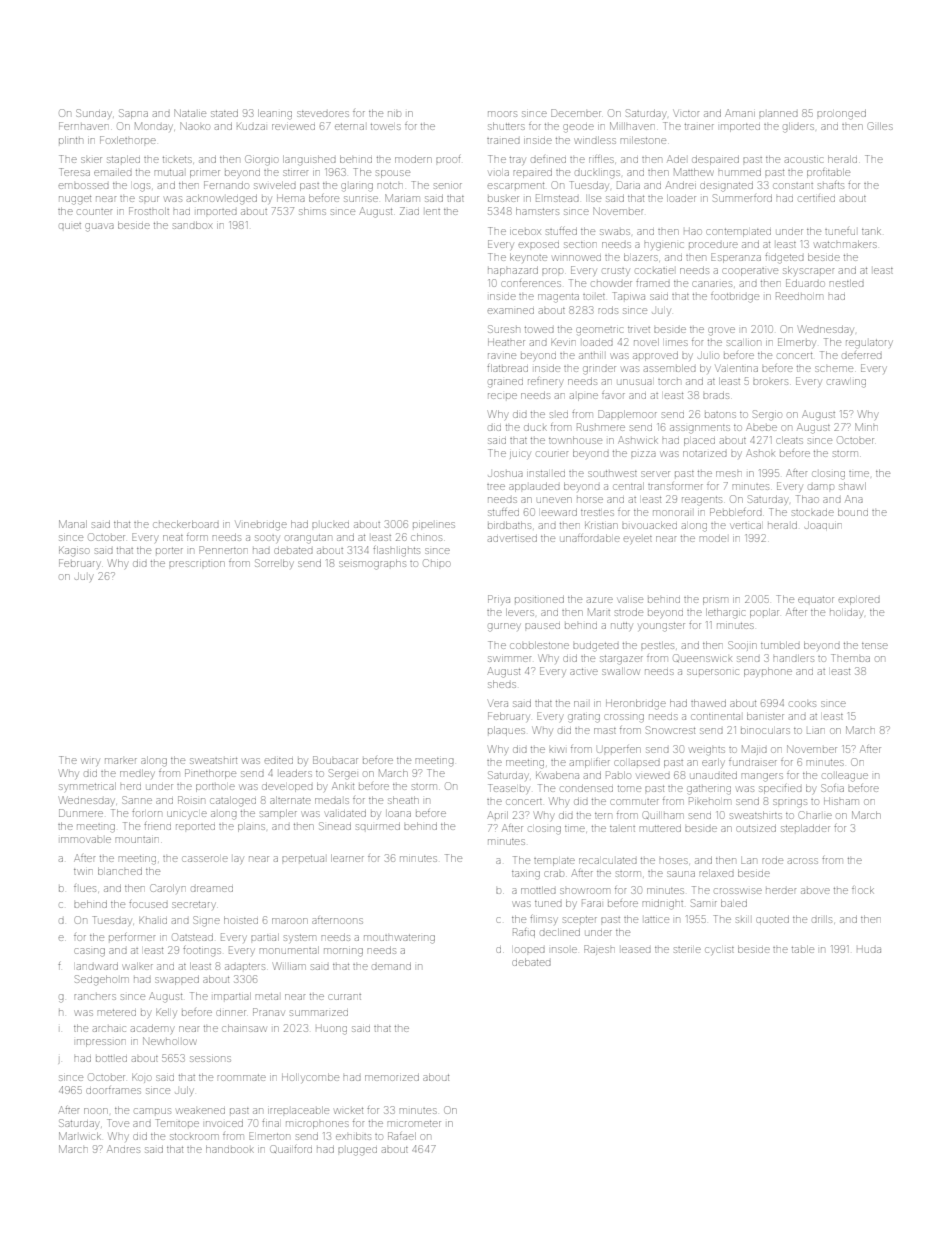  Describe the element at coordinates (230, 1149) in the document. I see `handbook` at that location.
